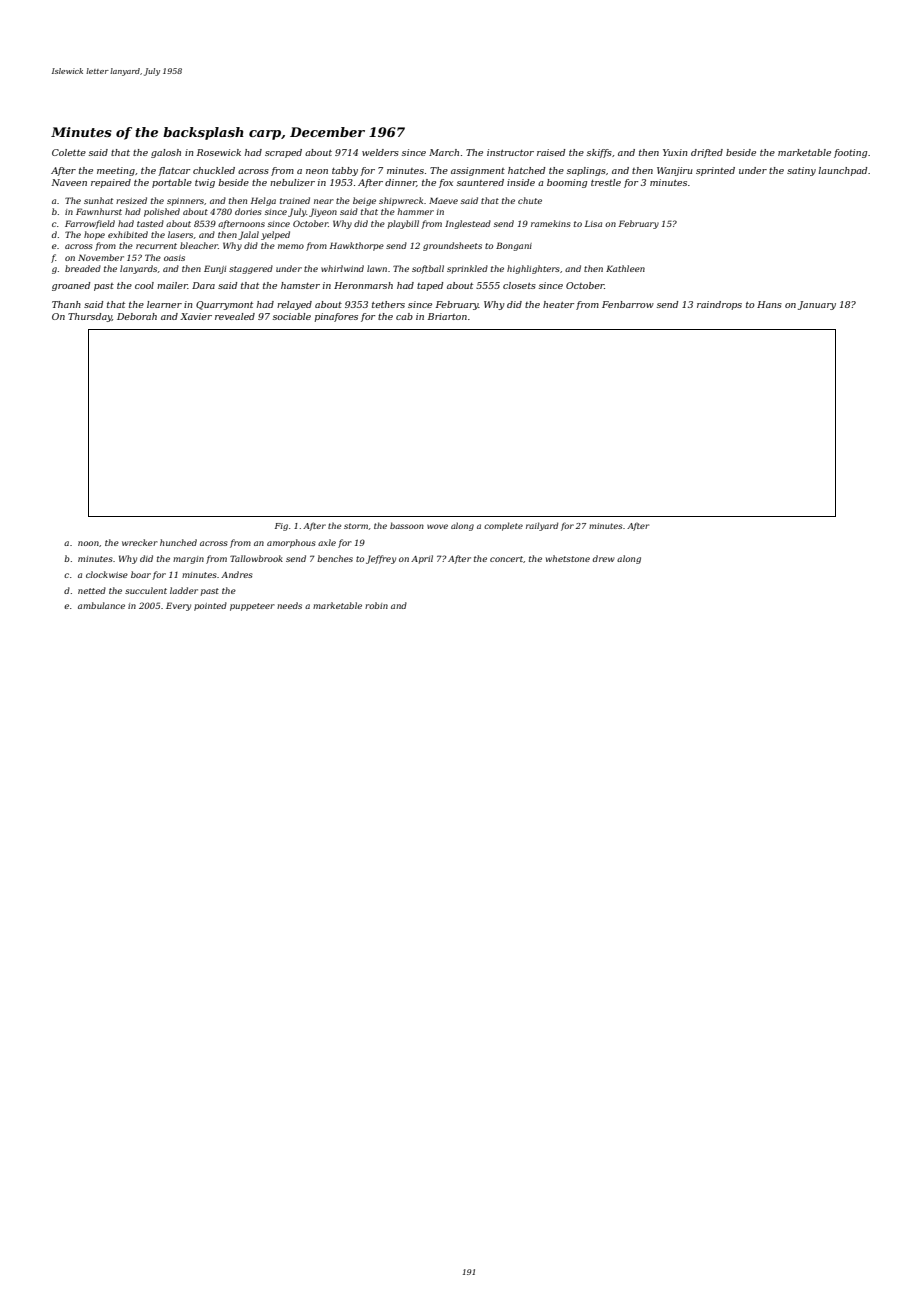 The image size is (924, 1308). I want to click on raindrops, so click(719, 305).
